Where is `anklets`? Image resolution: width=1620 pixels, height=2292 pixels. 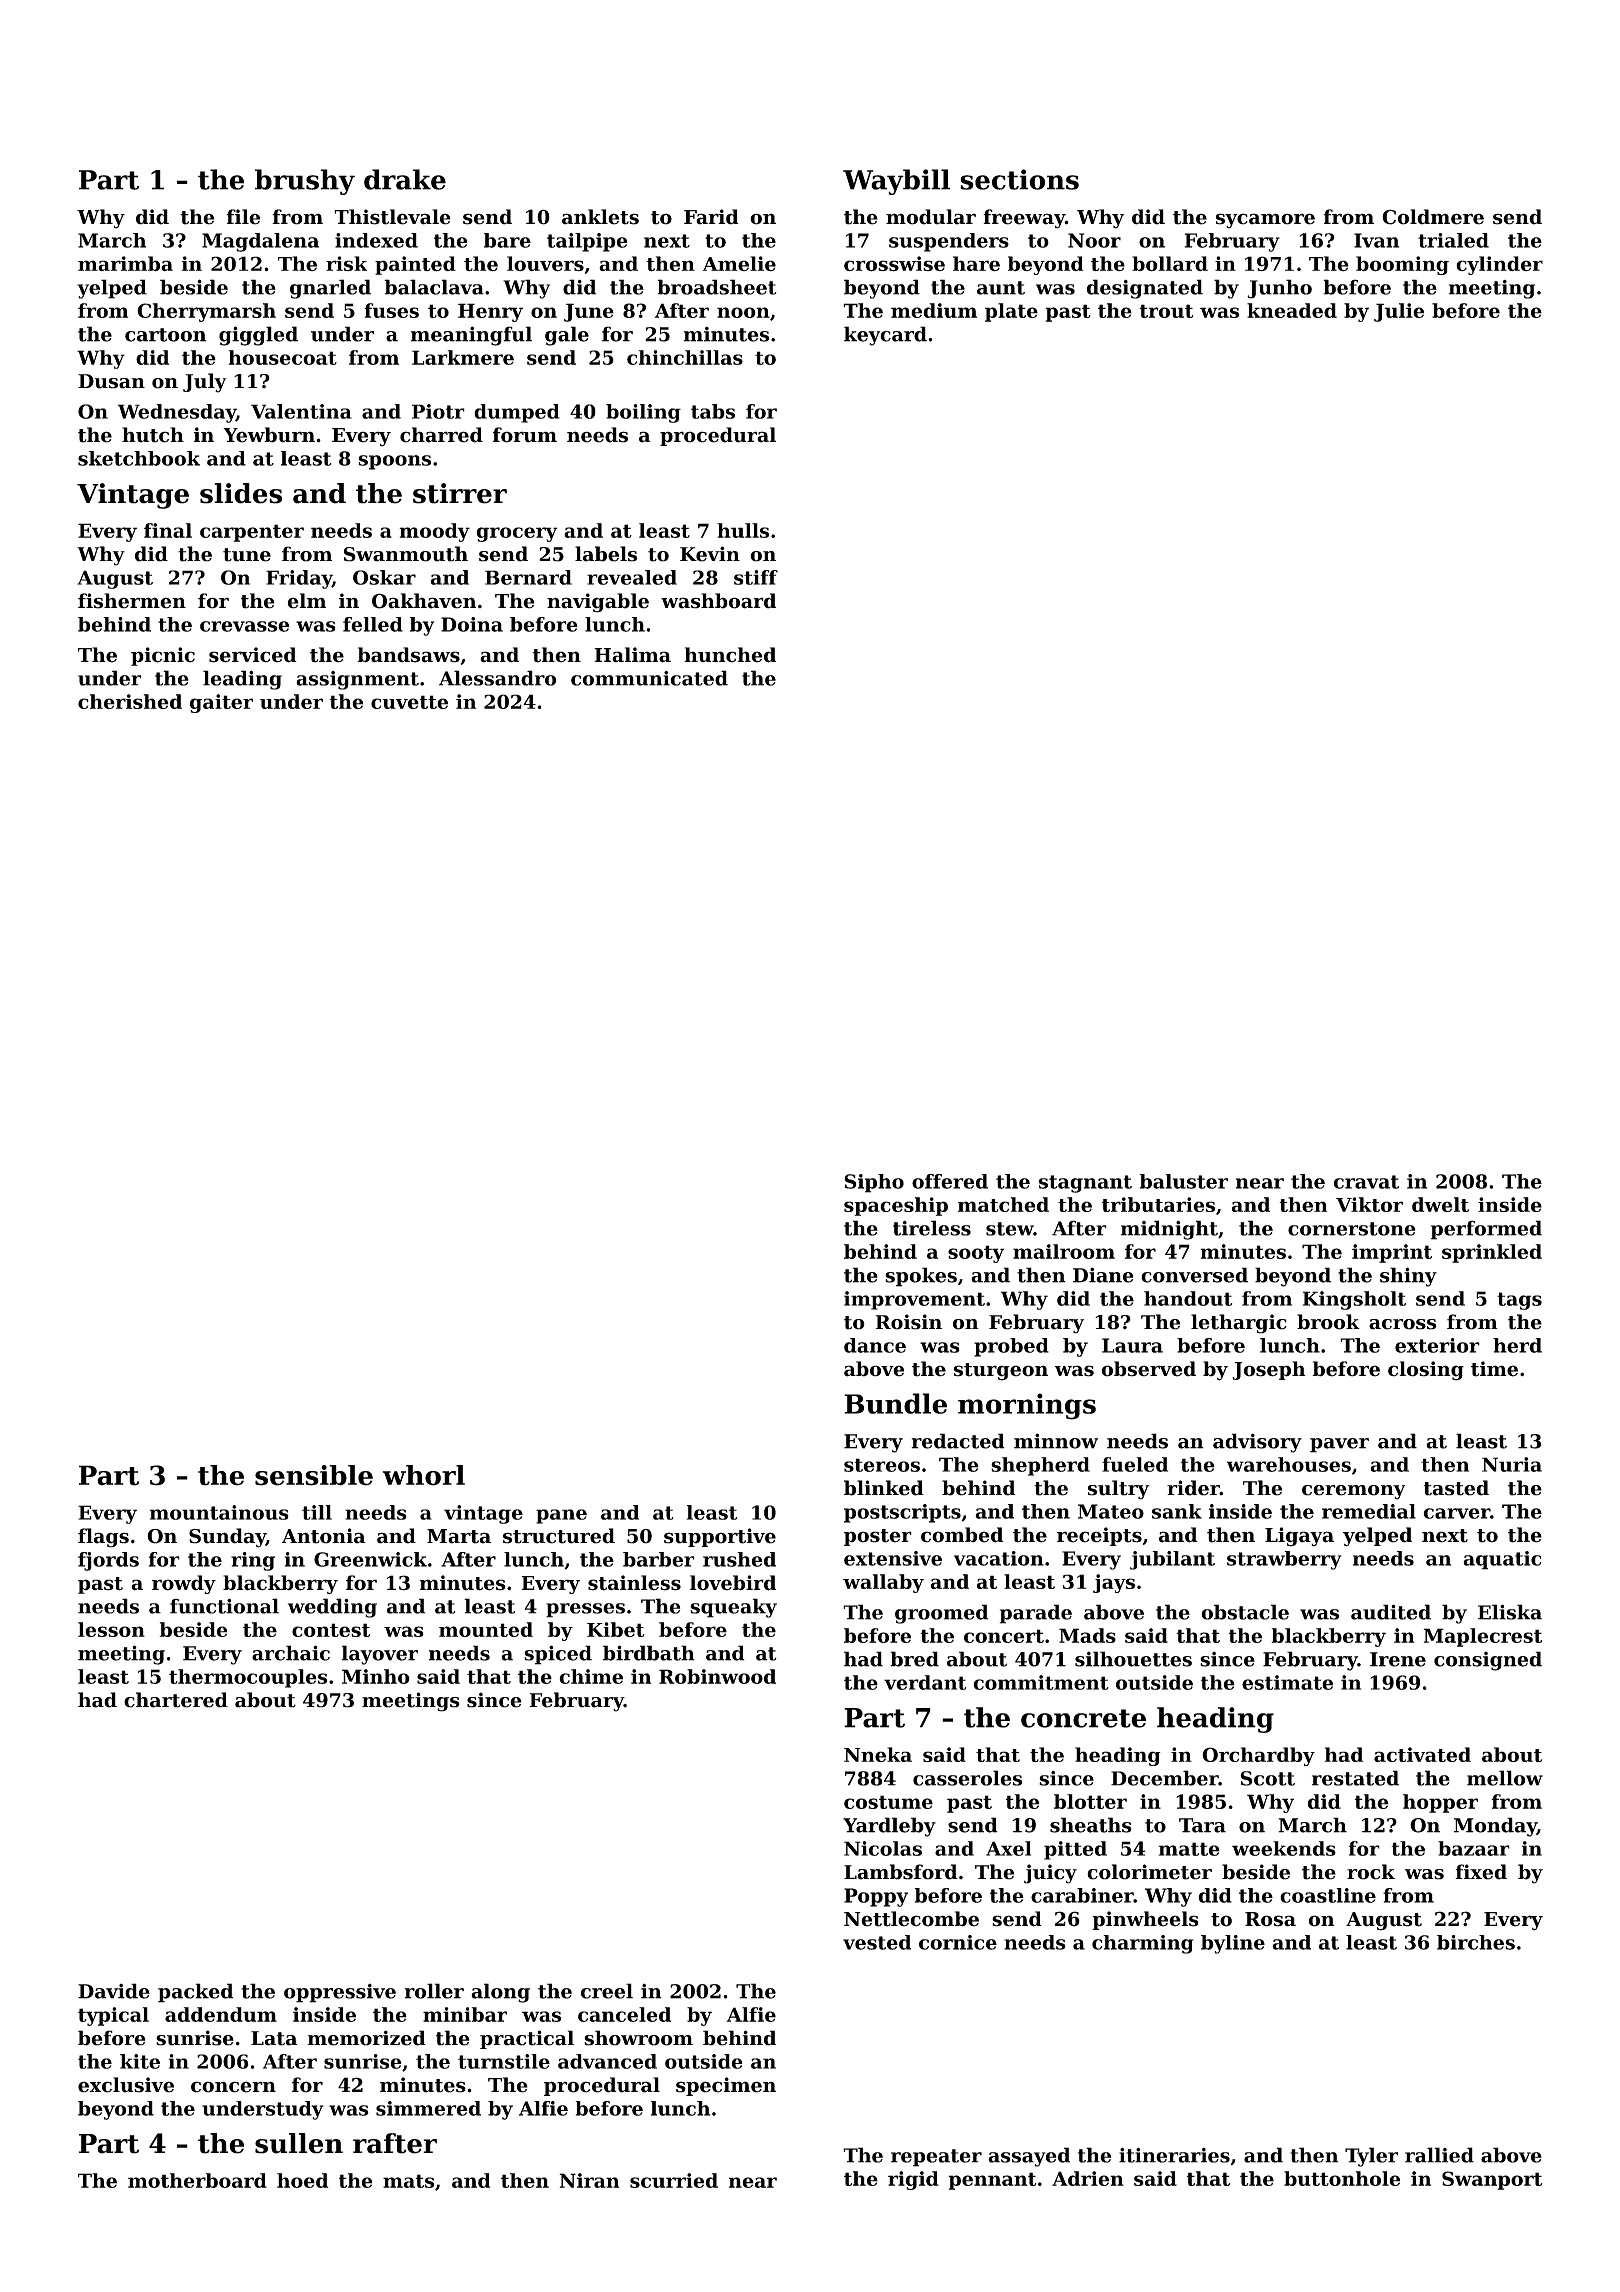 anklets is located at coordinates (600, 217).
